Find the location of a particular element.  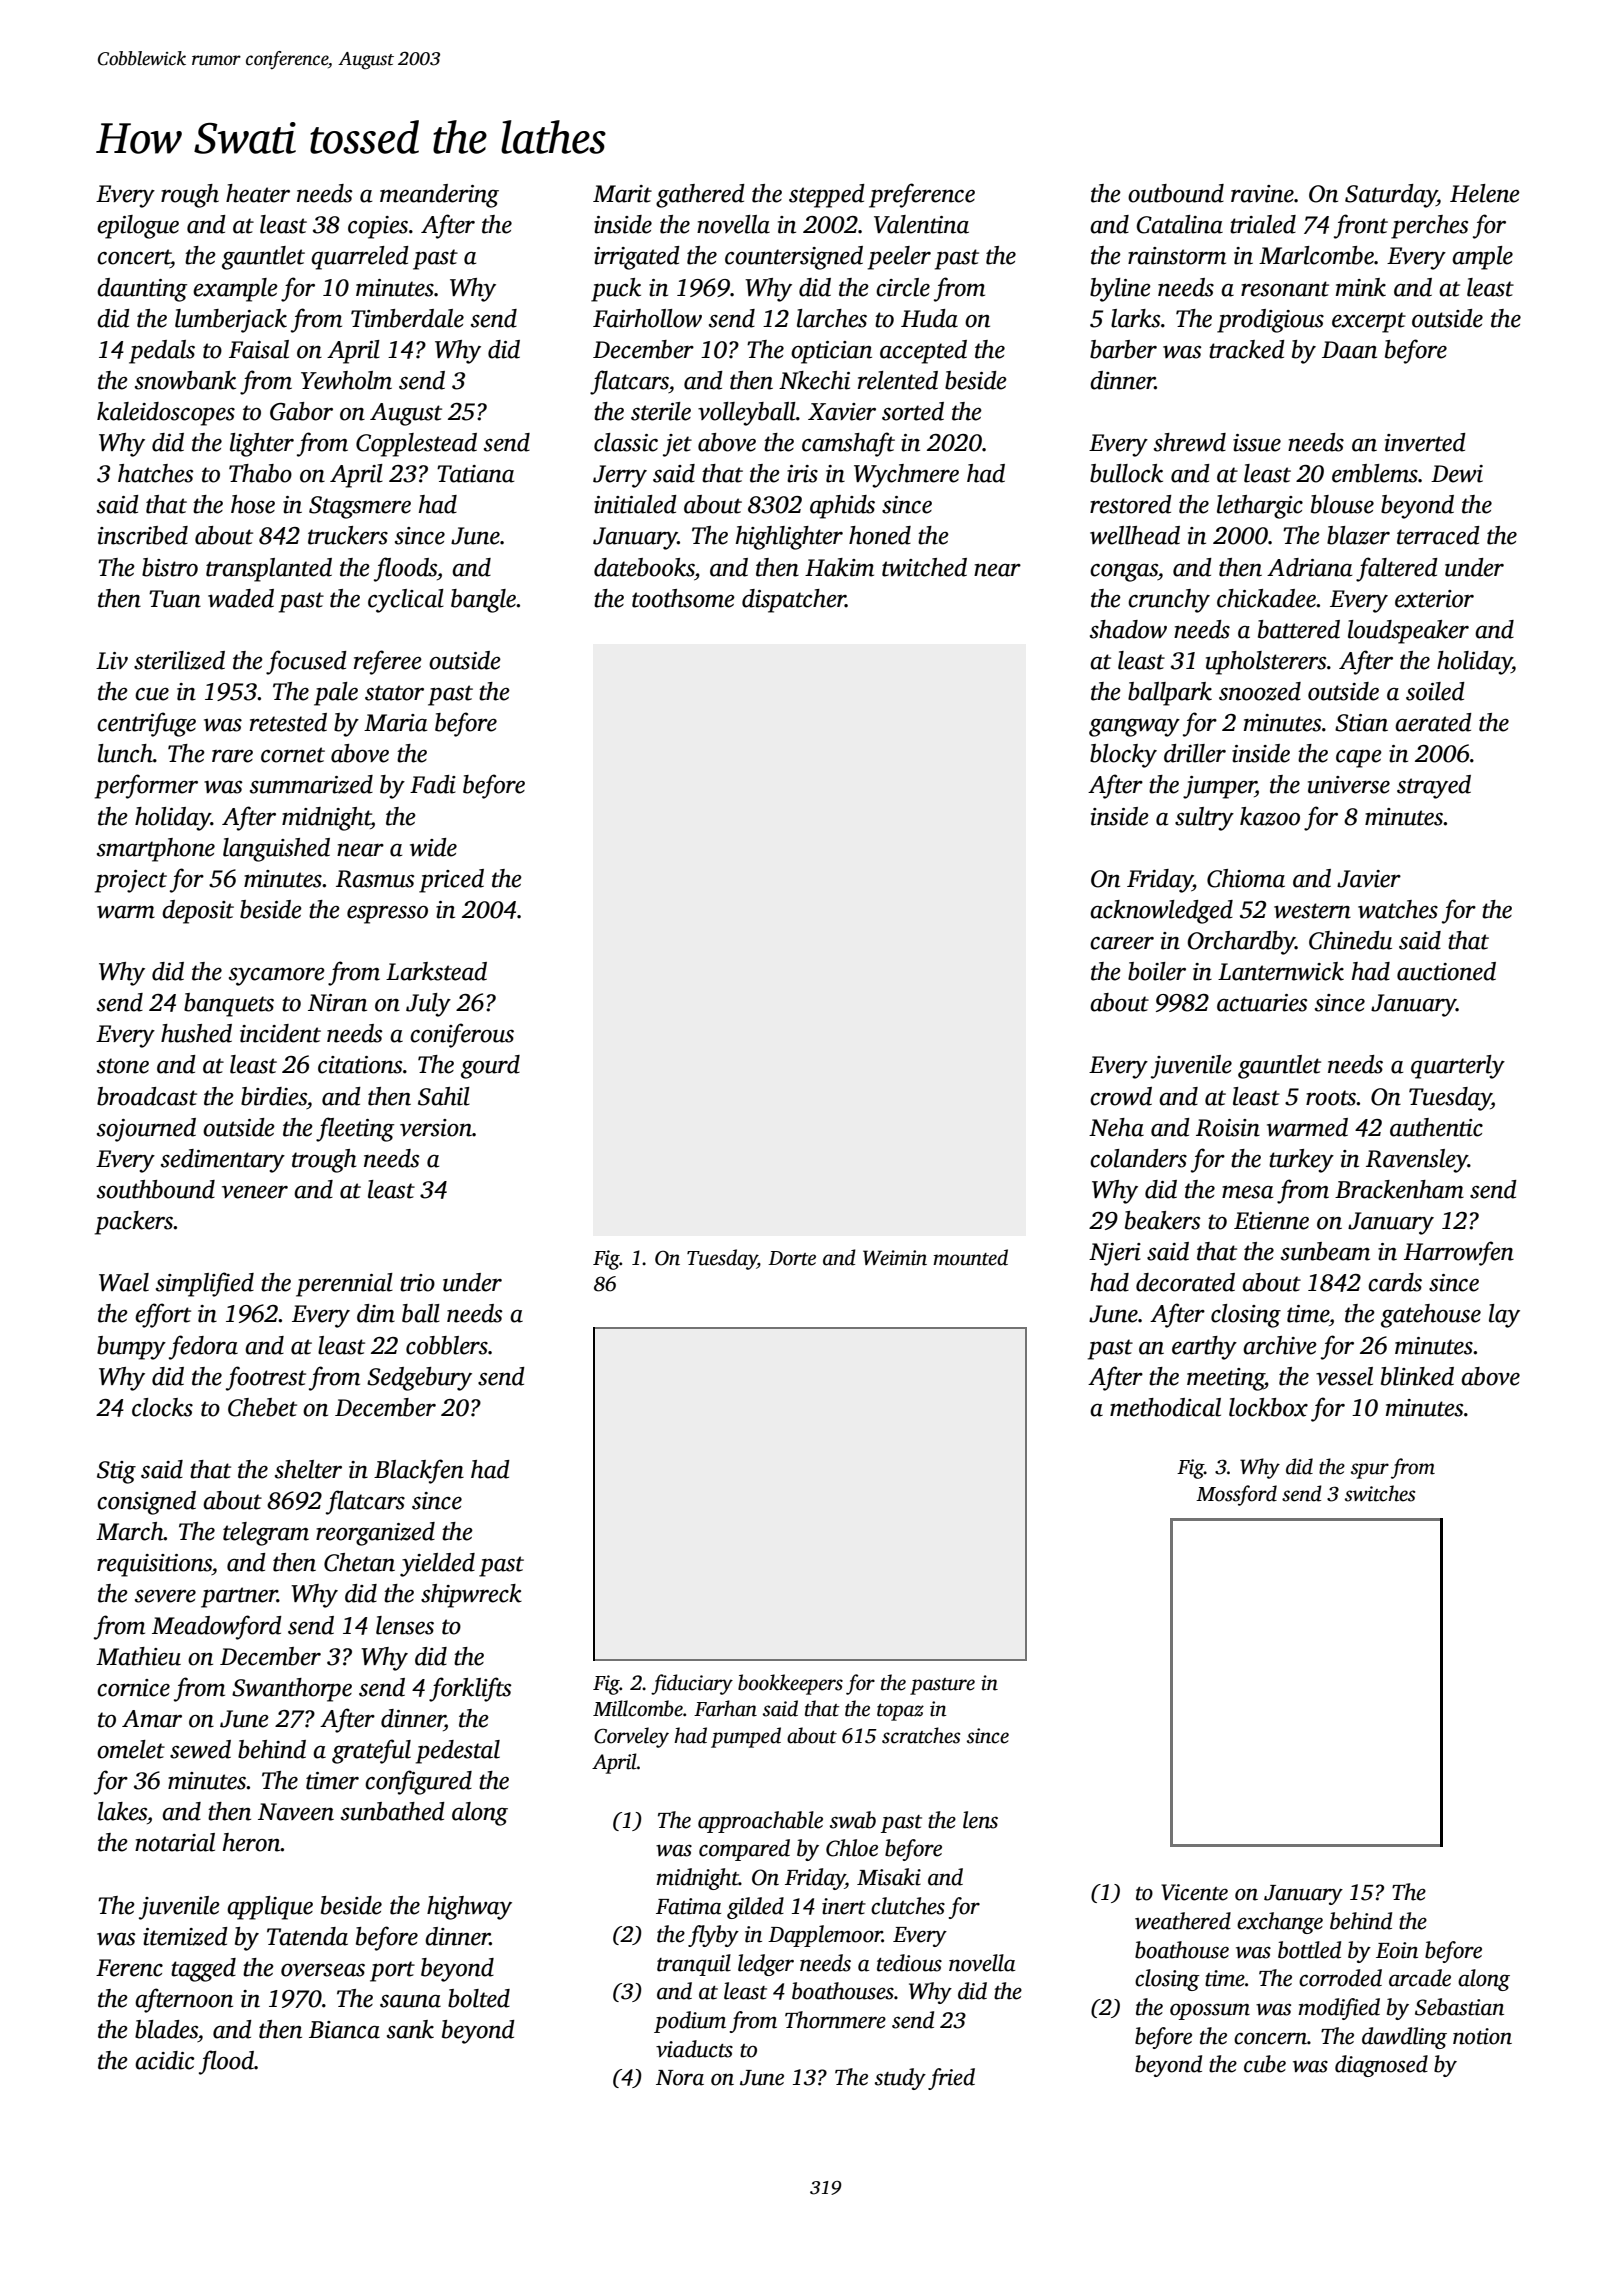

Xavier is located at coordinates (842, 412).
